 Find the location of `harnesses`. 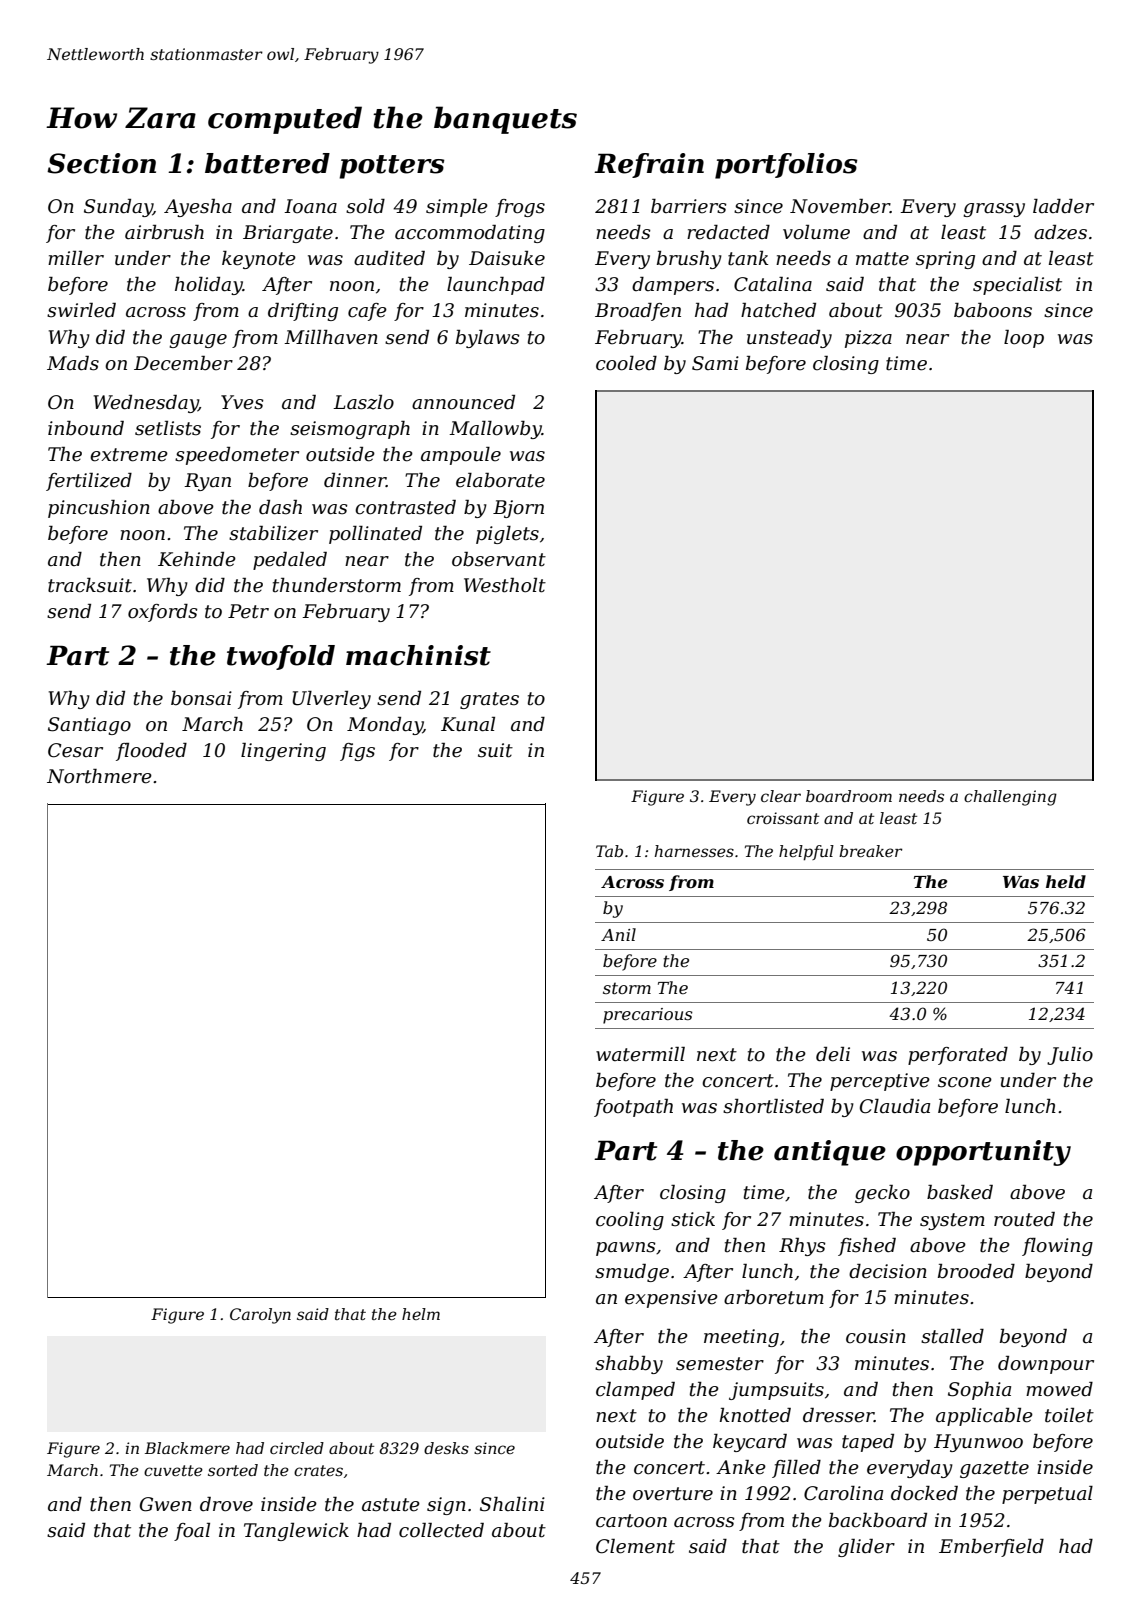

harnesses is located at coordinates (694, 851).
